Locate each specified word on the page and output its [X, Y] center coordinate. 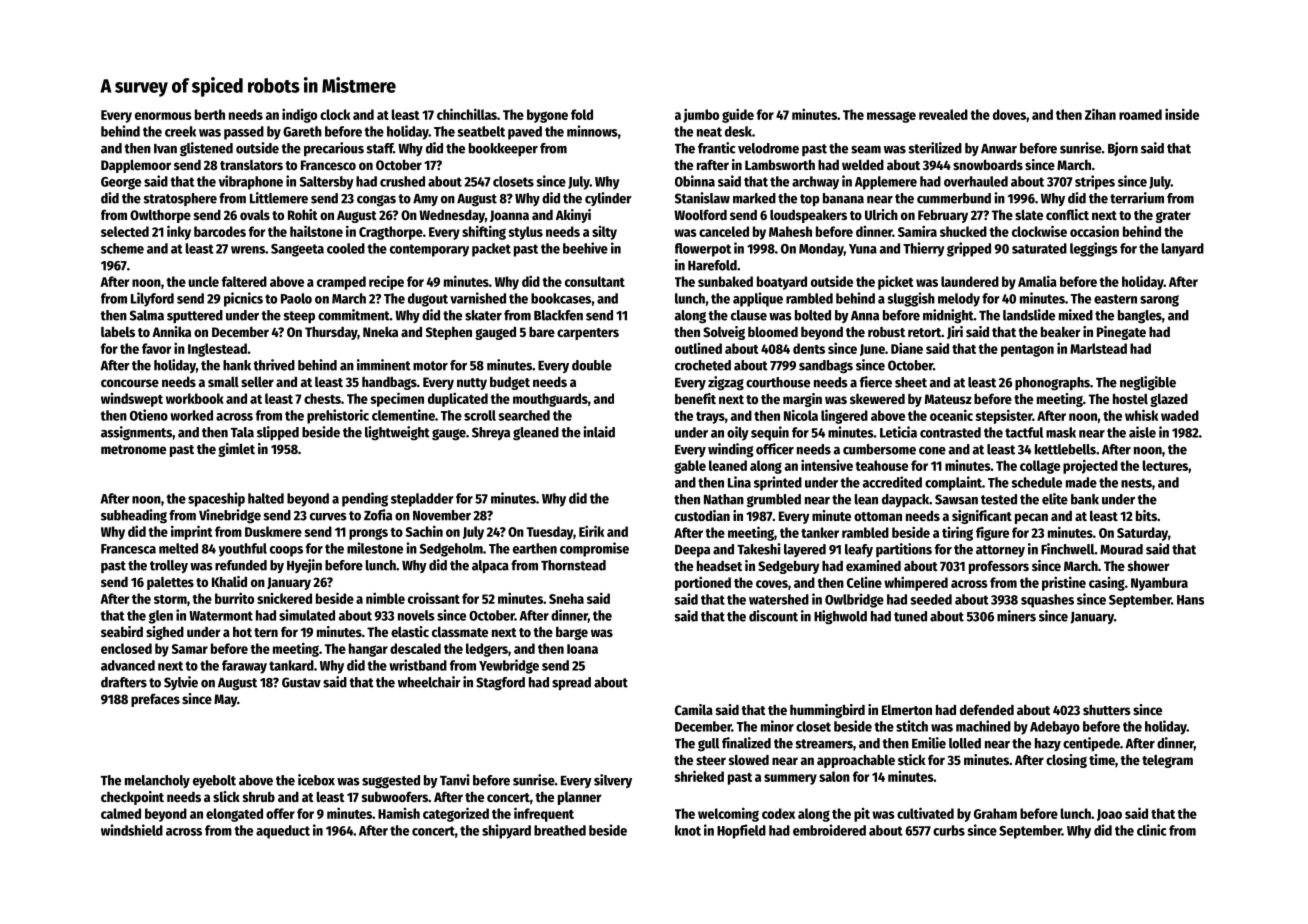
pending [365, 499]
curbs [949, 830]
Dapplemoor [136, 166]
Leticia [898, 432]
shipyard [506, 831]
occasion [1094, 231]
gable [690, 467]
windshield [132, 830]
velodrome [768, 148]
